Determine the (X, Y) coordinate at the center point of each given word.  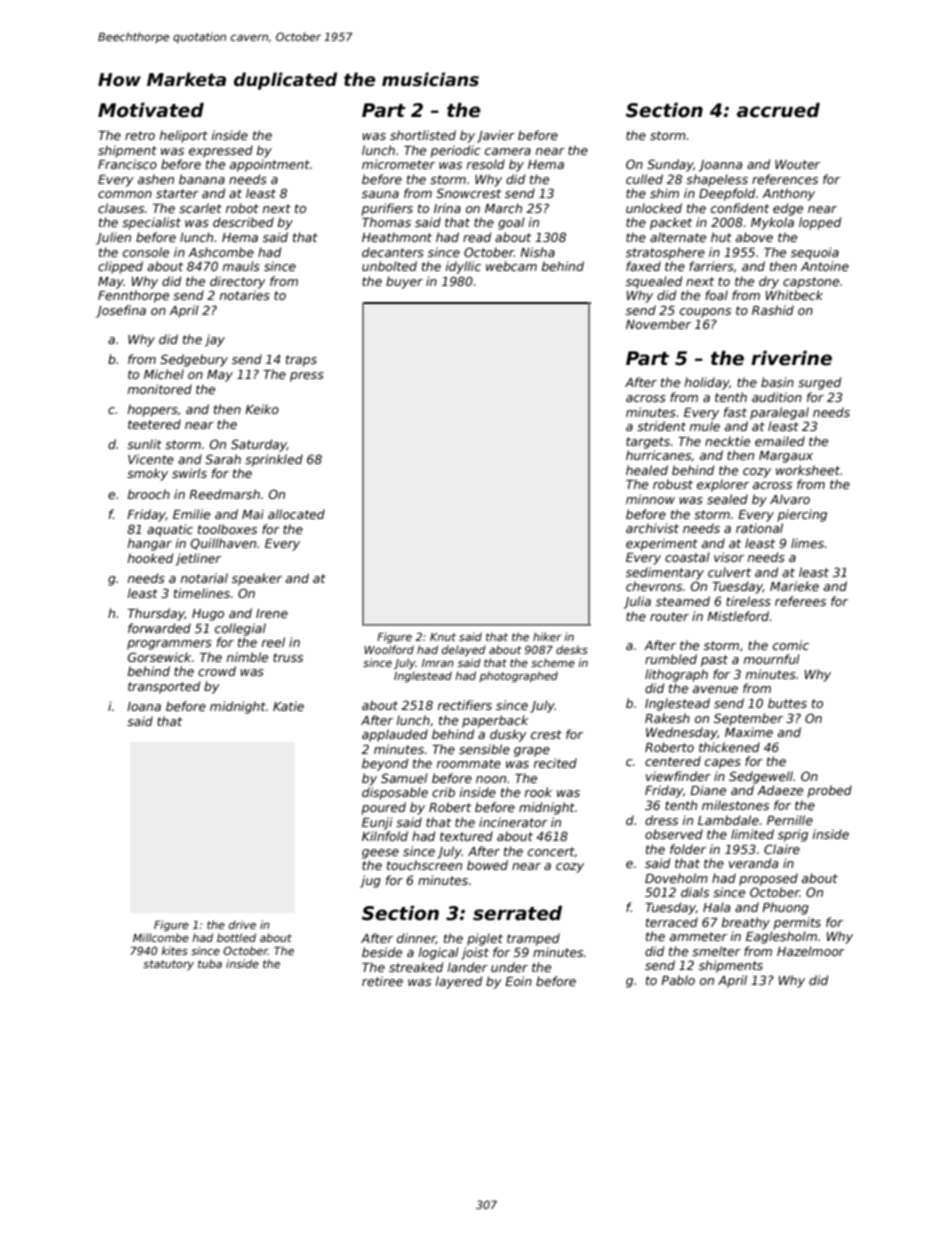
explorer (723, 485)
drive (242, 924)
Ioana (144, 706)
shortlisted (423, 135)
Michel (164, 374)
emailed (780, 441)
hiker (547, 636)
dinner (416, 939)
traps (301, 361)
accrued (778, 110)
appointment (270, 165)
